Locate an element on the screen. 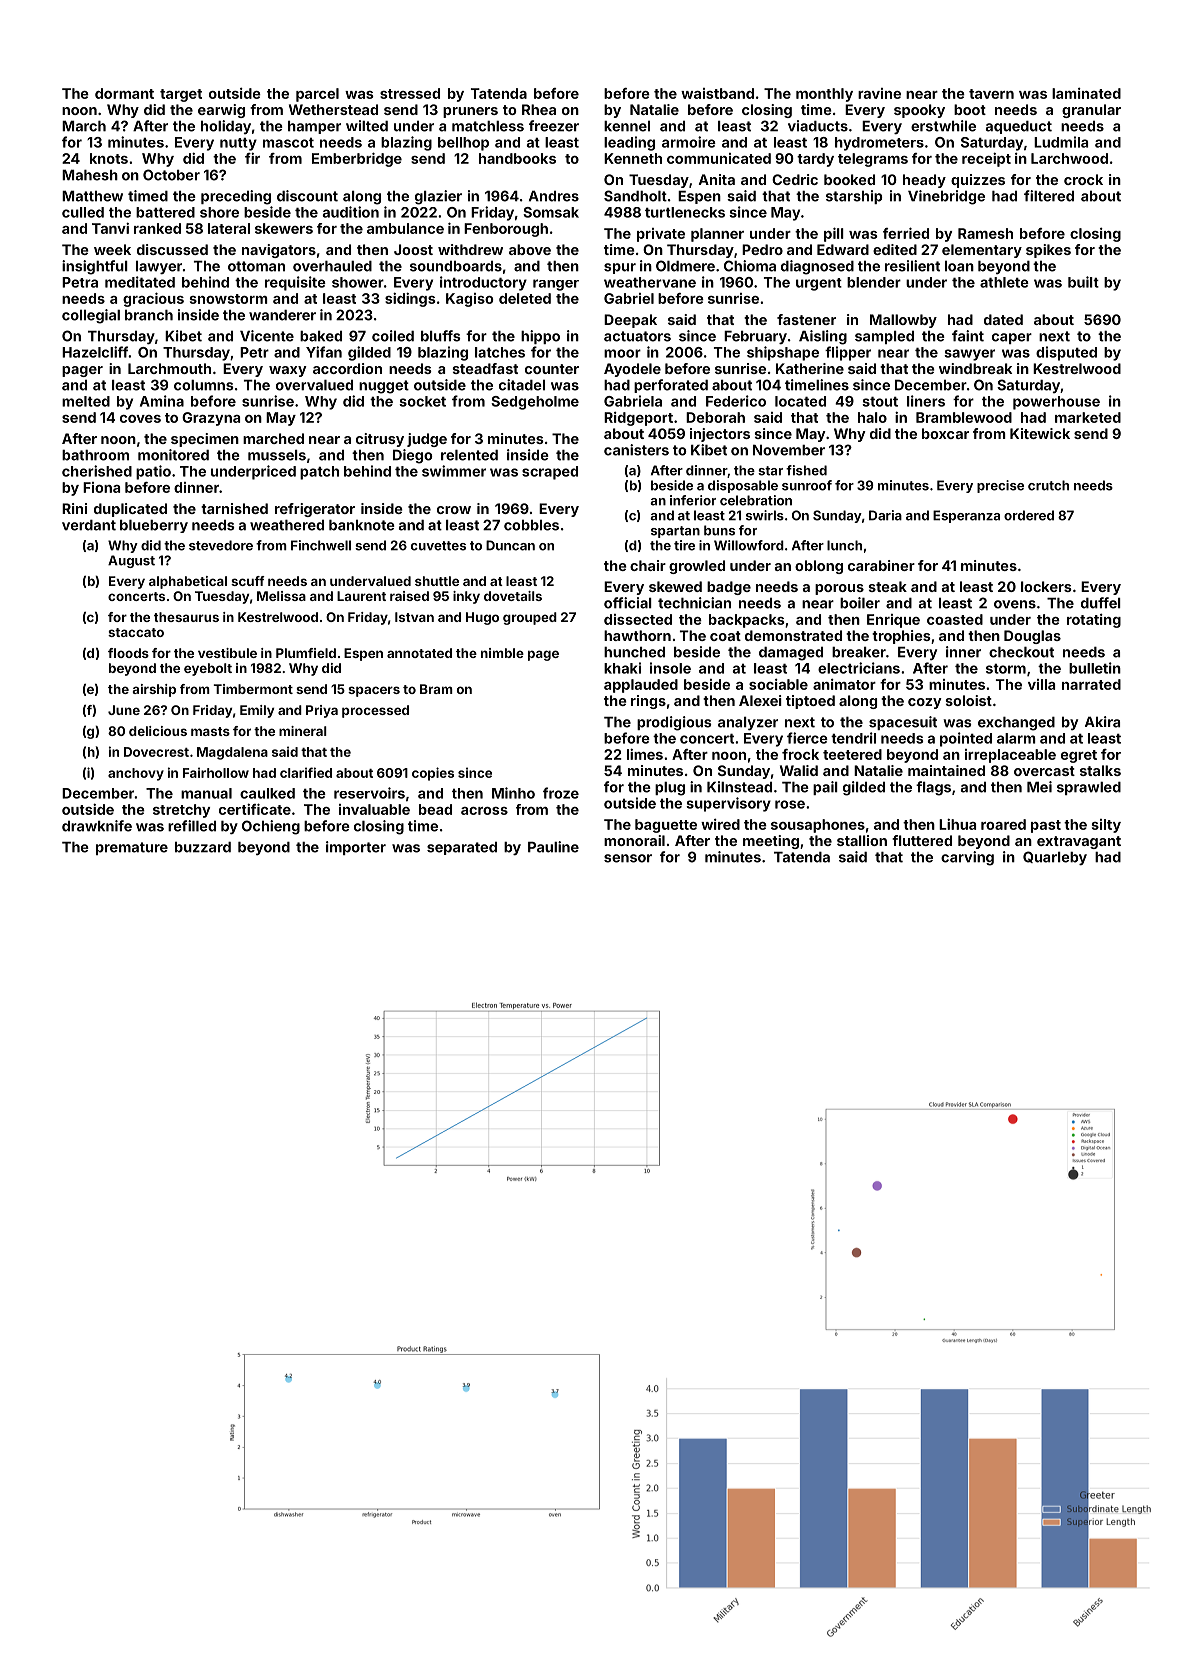 The image size is (1183, 1673). premature is located at coordinates (132, 848).
